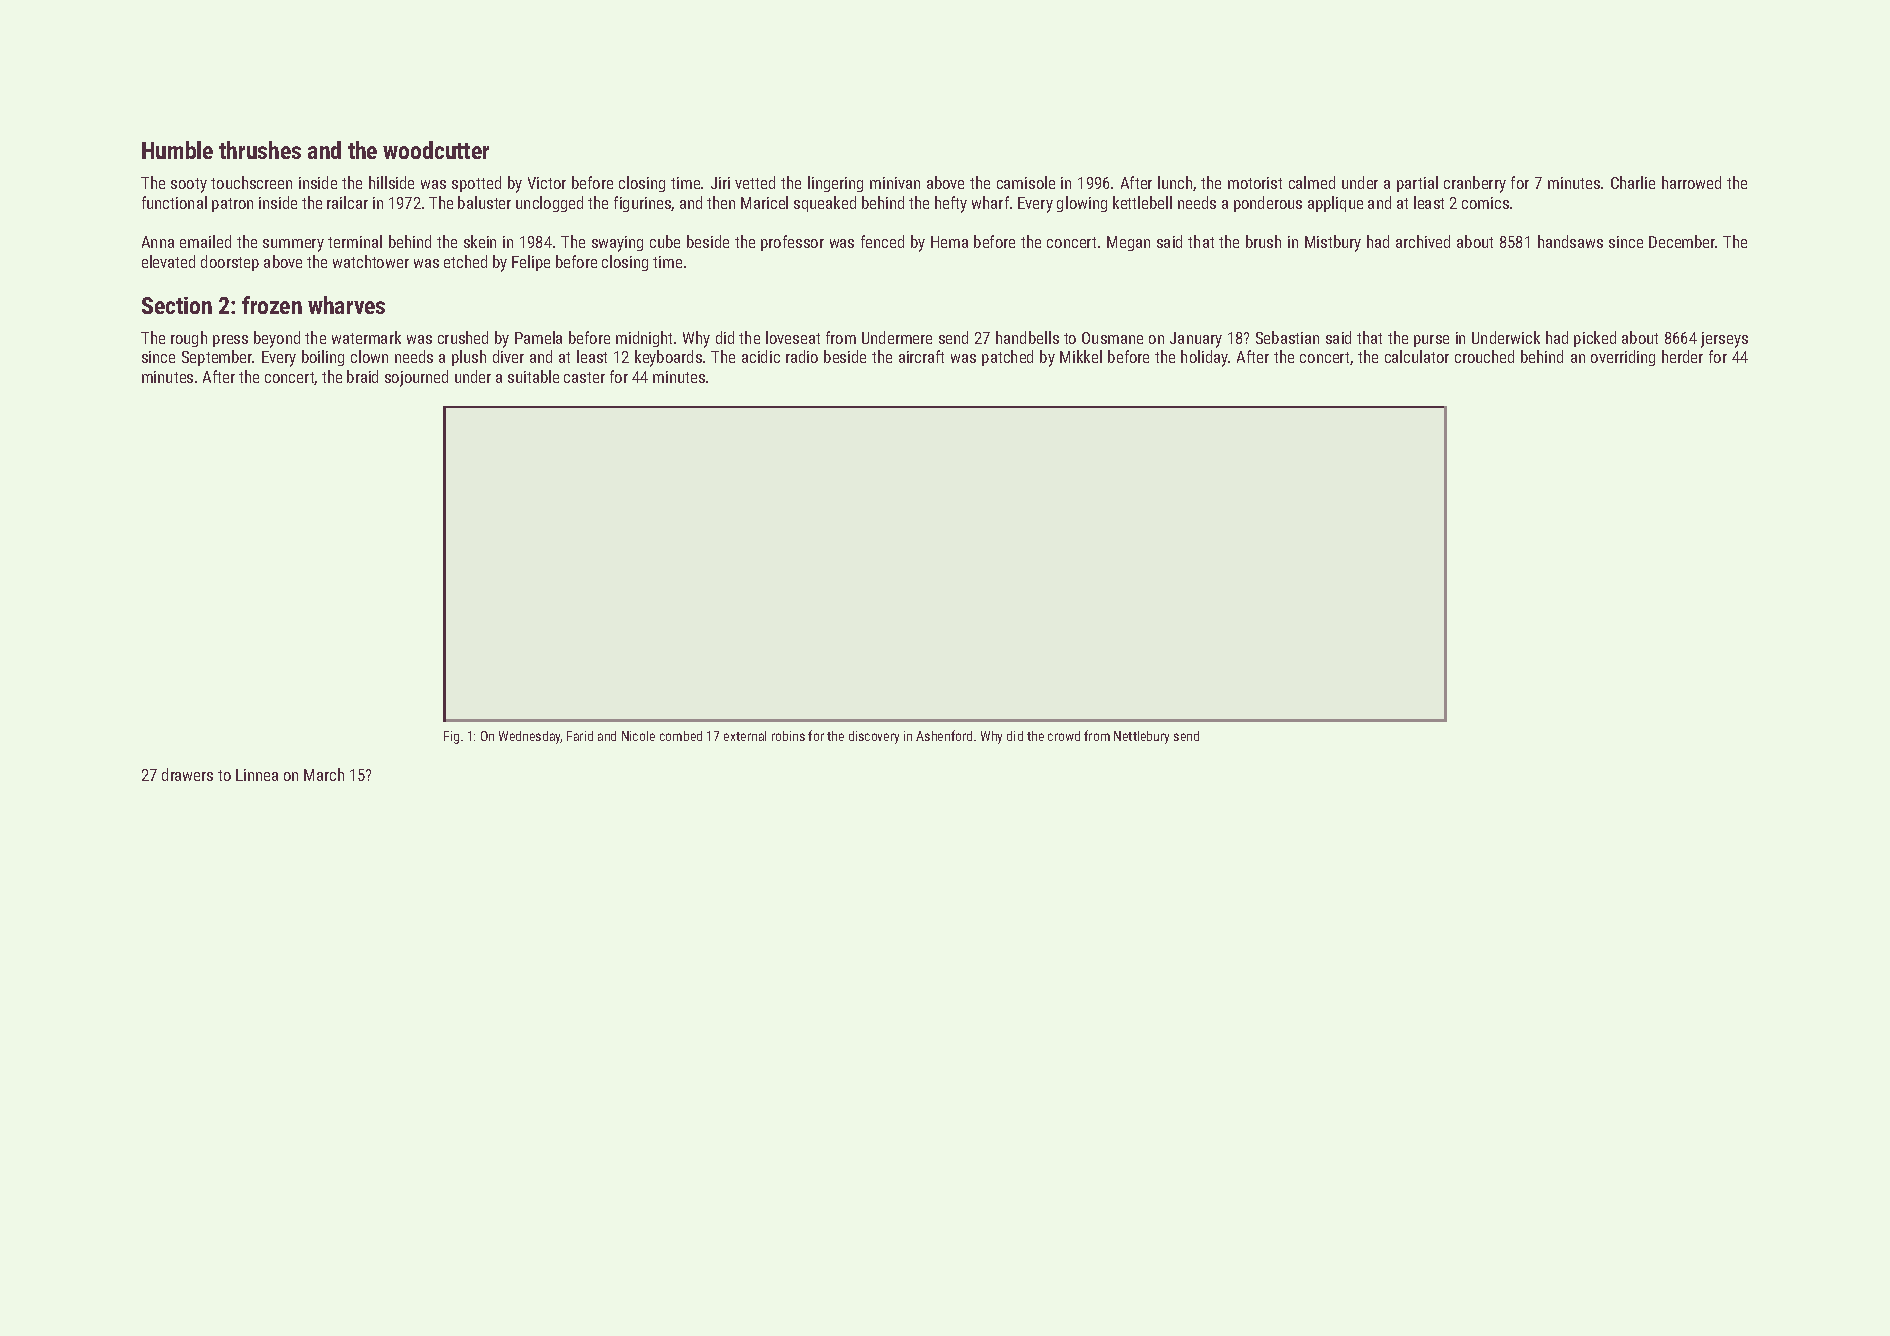 The width and height of the image is (1890, 1336). Describe the element at coordinates (530, 737) in the image. I see `Wednesday` at that location.
